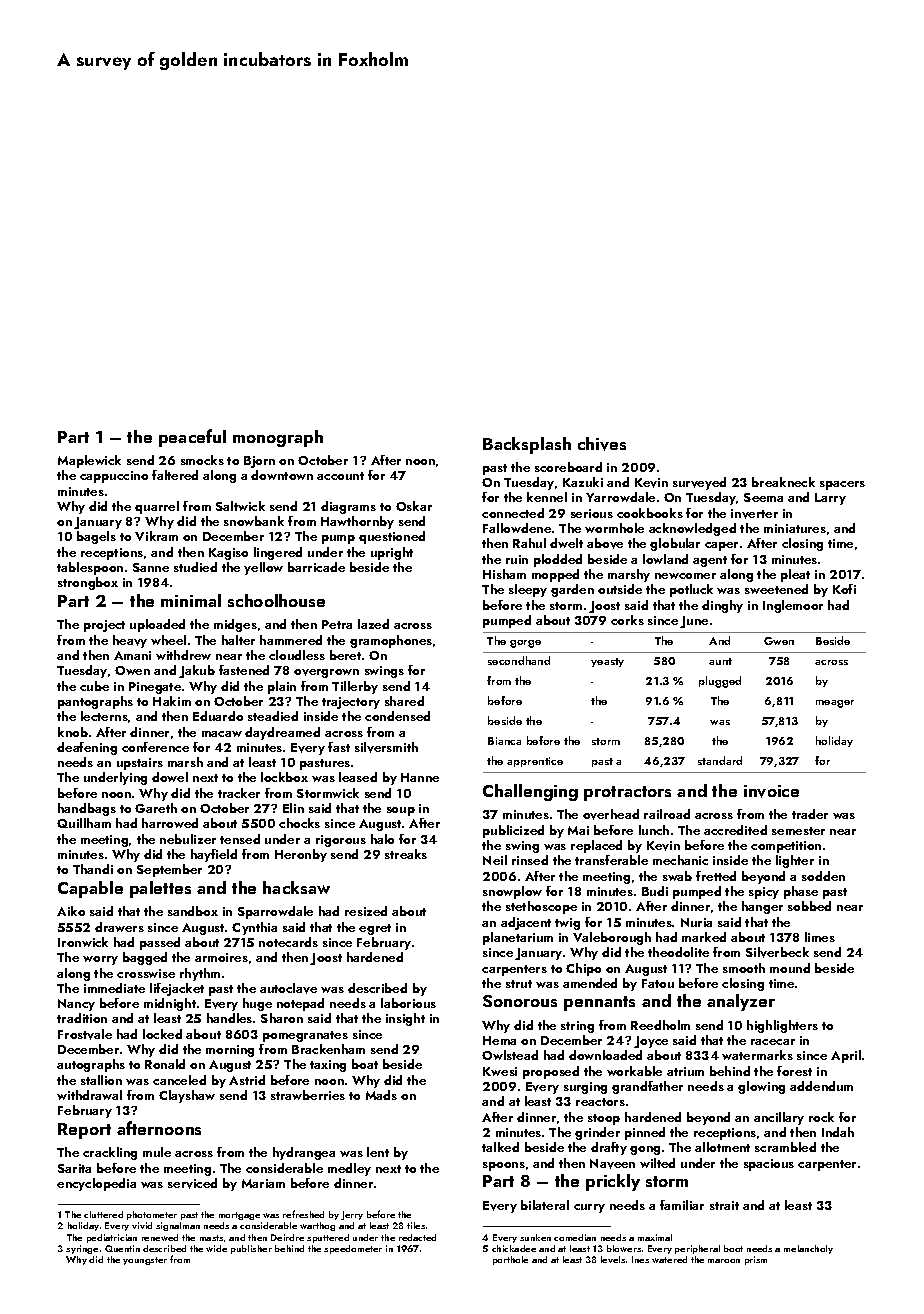 The width and height of the page is (924, 1314). What do you see at coordinates (720, 760) in the page?
I see `standard` at bounding box center [720, 760].
